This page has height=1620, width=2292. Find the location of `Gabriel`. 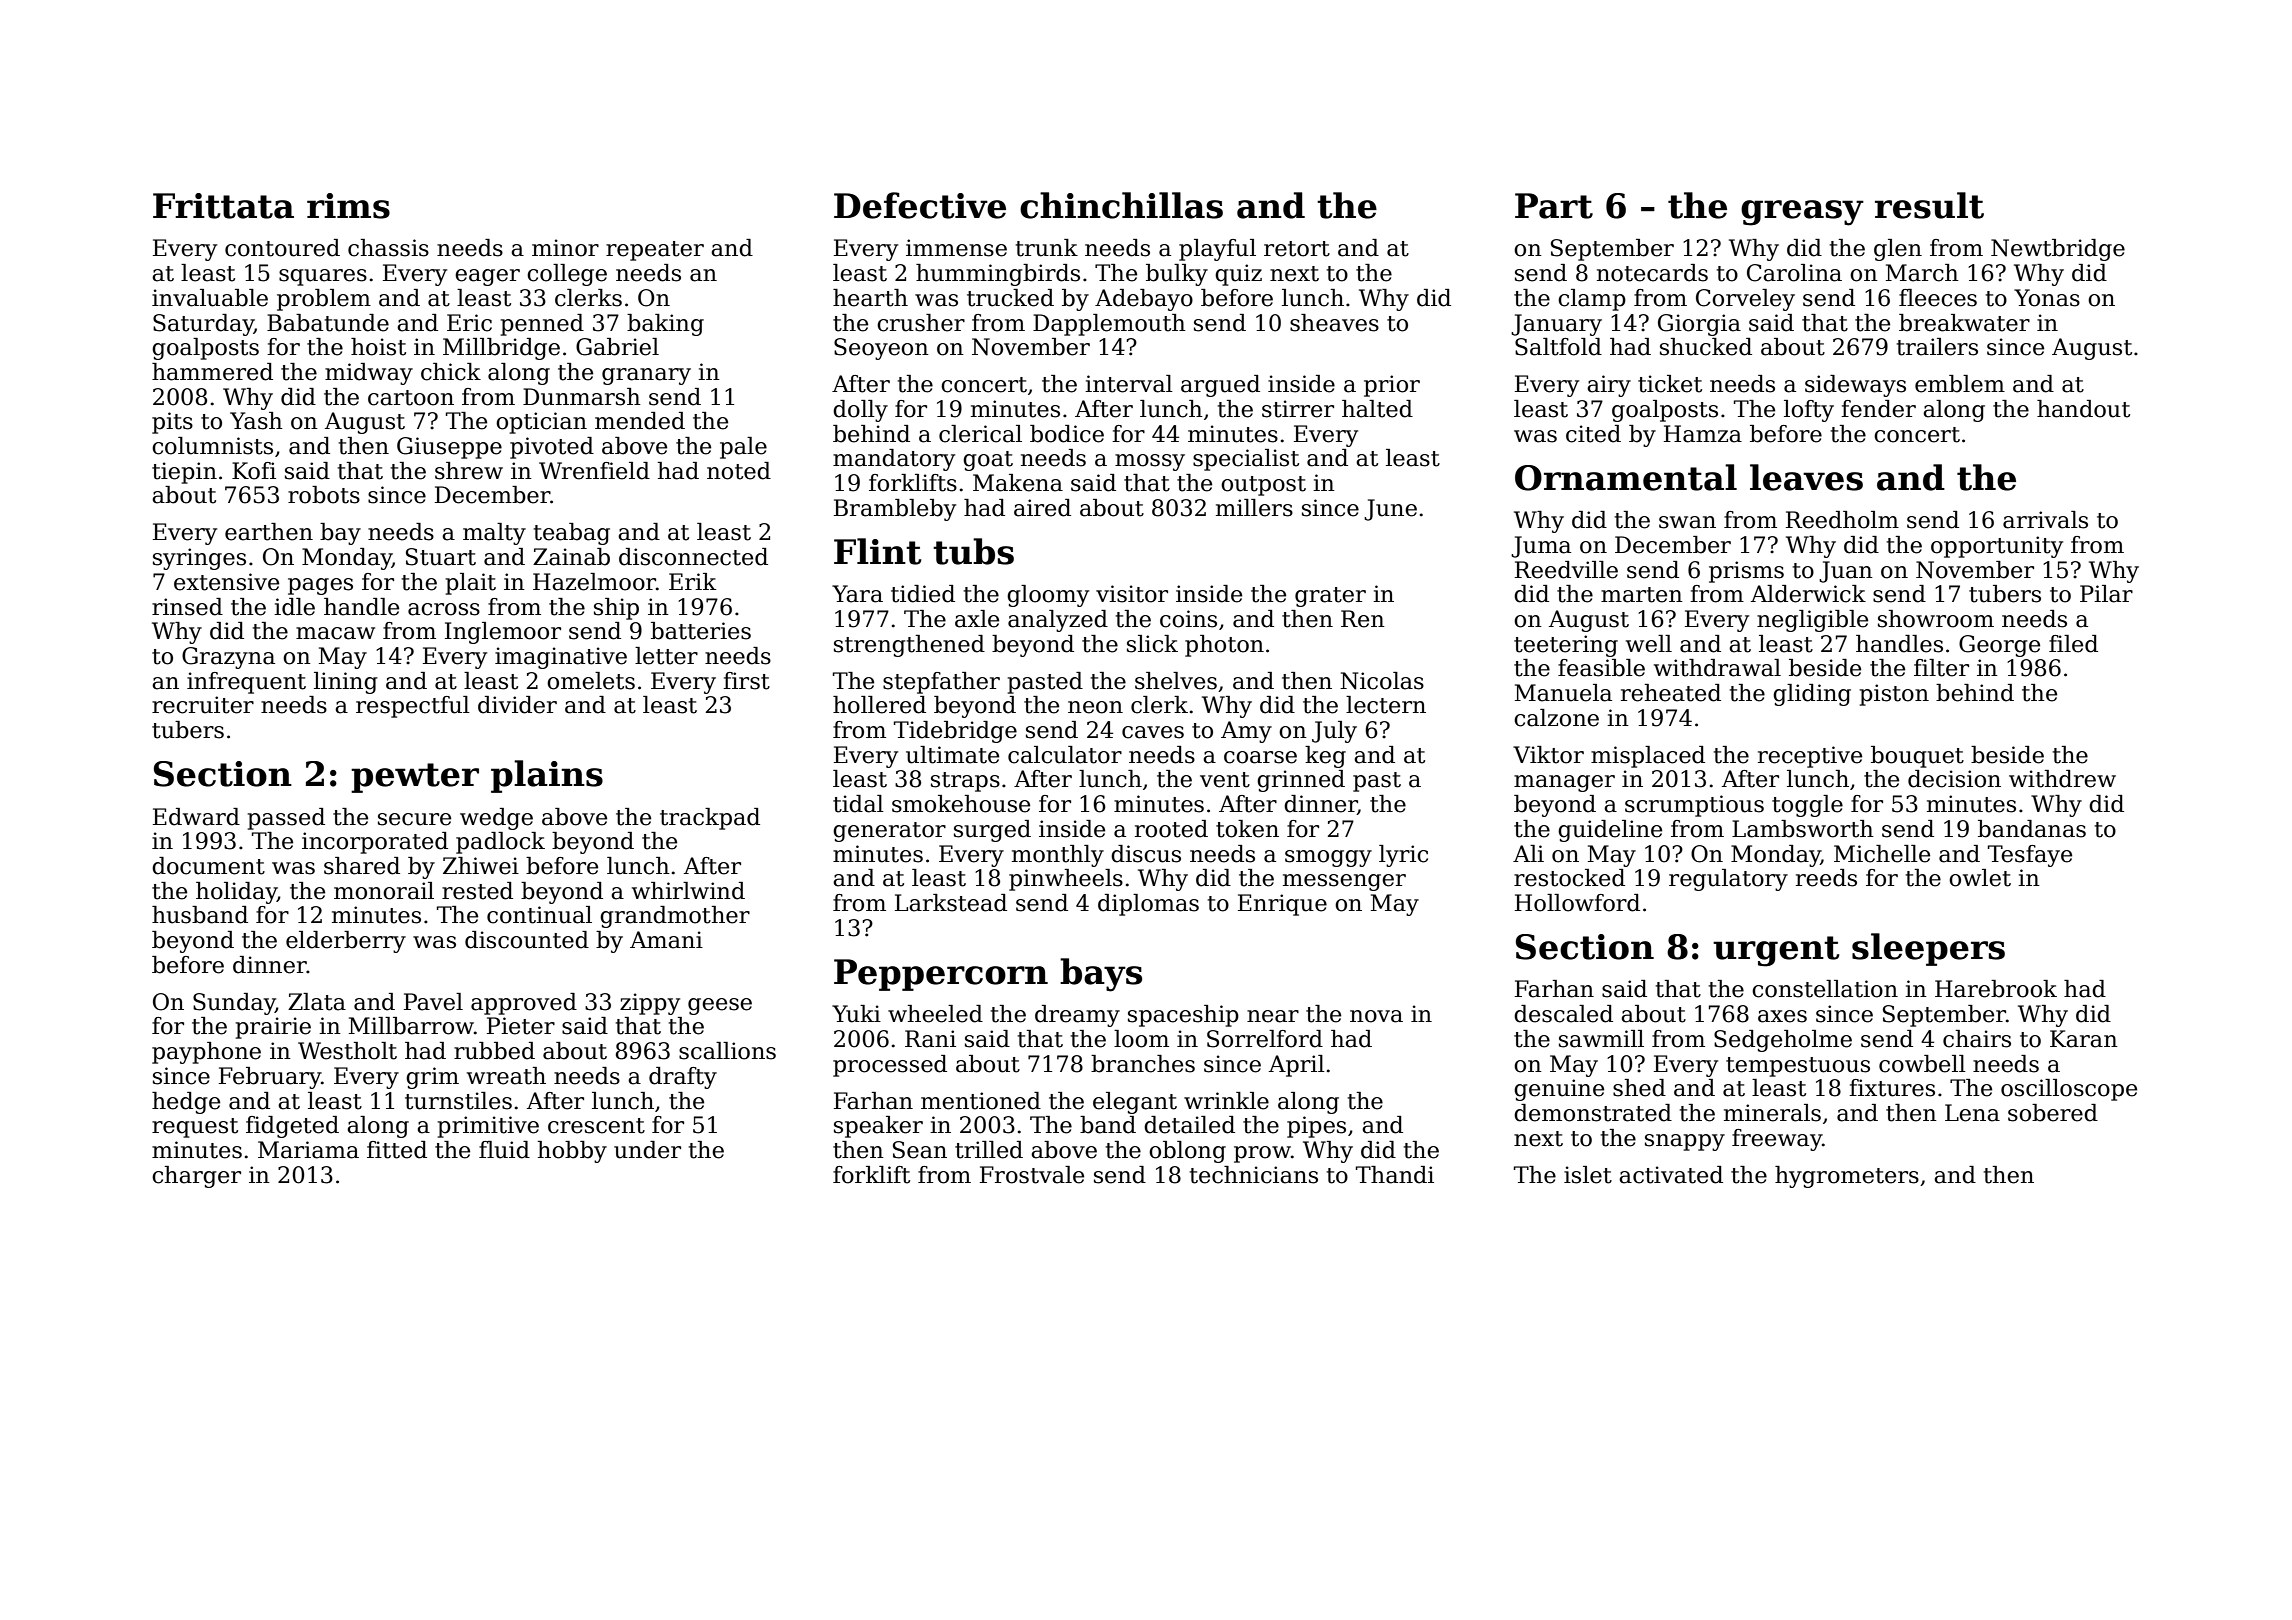

Gabriel is located at coordinates (617, 347).
